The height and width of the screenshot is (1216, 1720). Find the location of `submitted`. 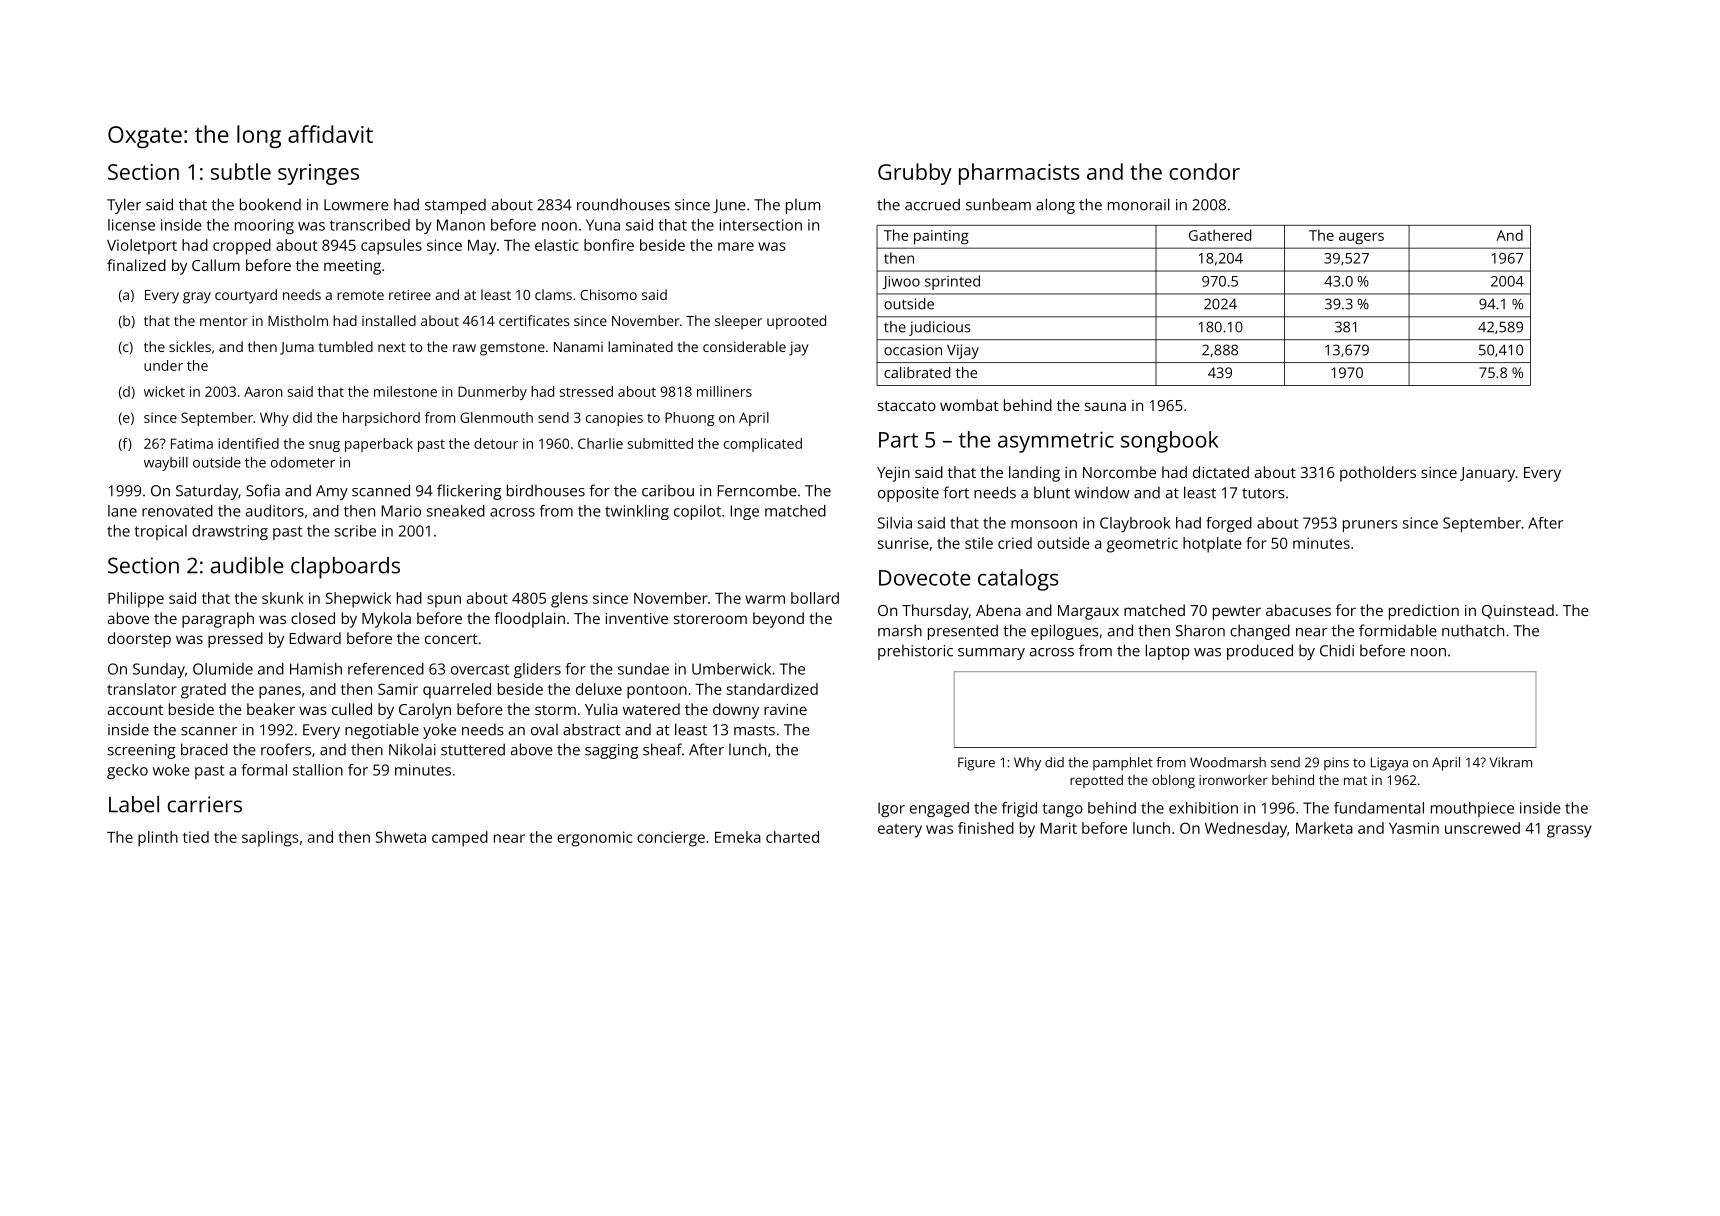

submitted is located at coordinates (660, 443).
